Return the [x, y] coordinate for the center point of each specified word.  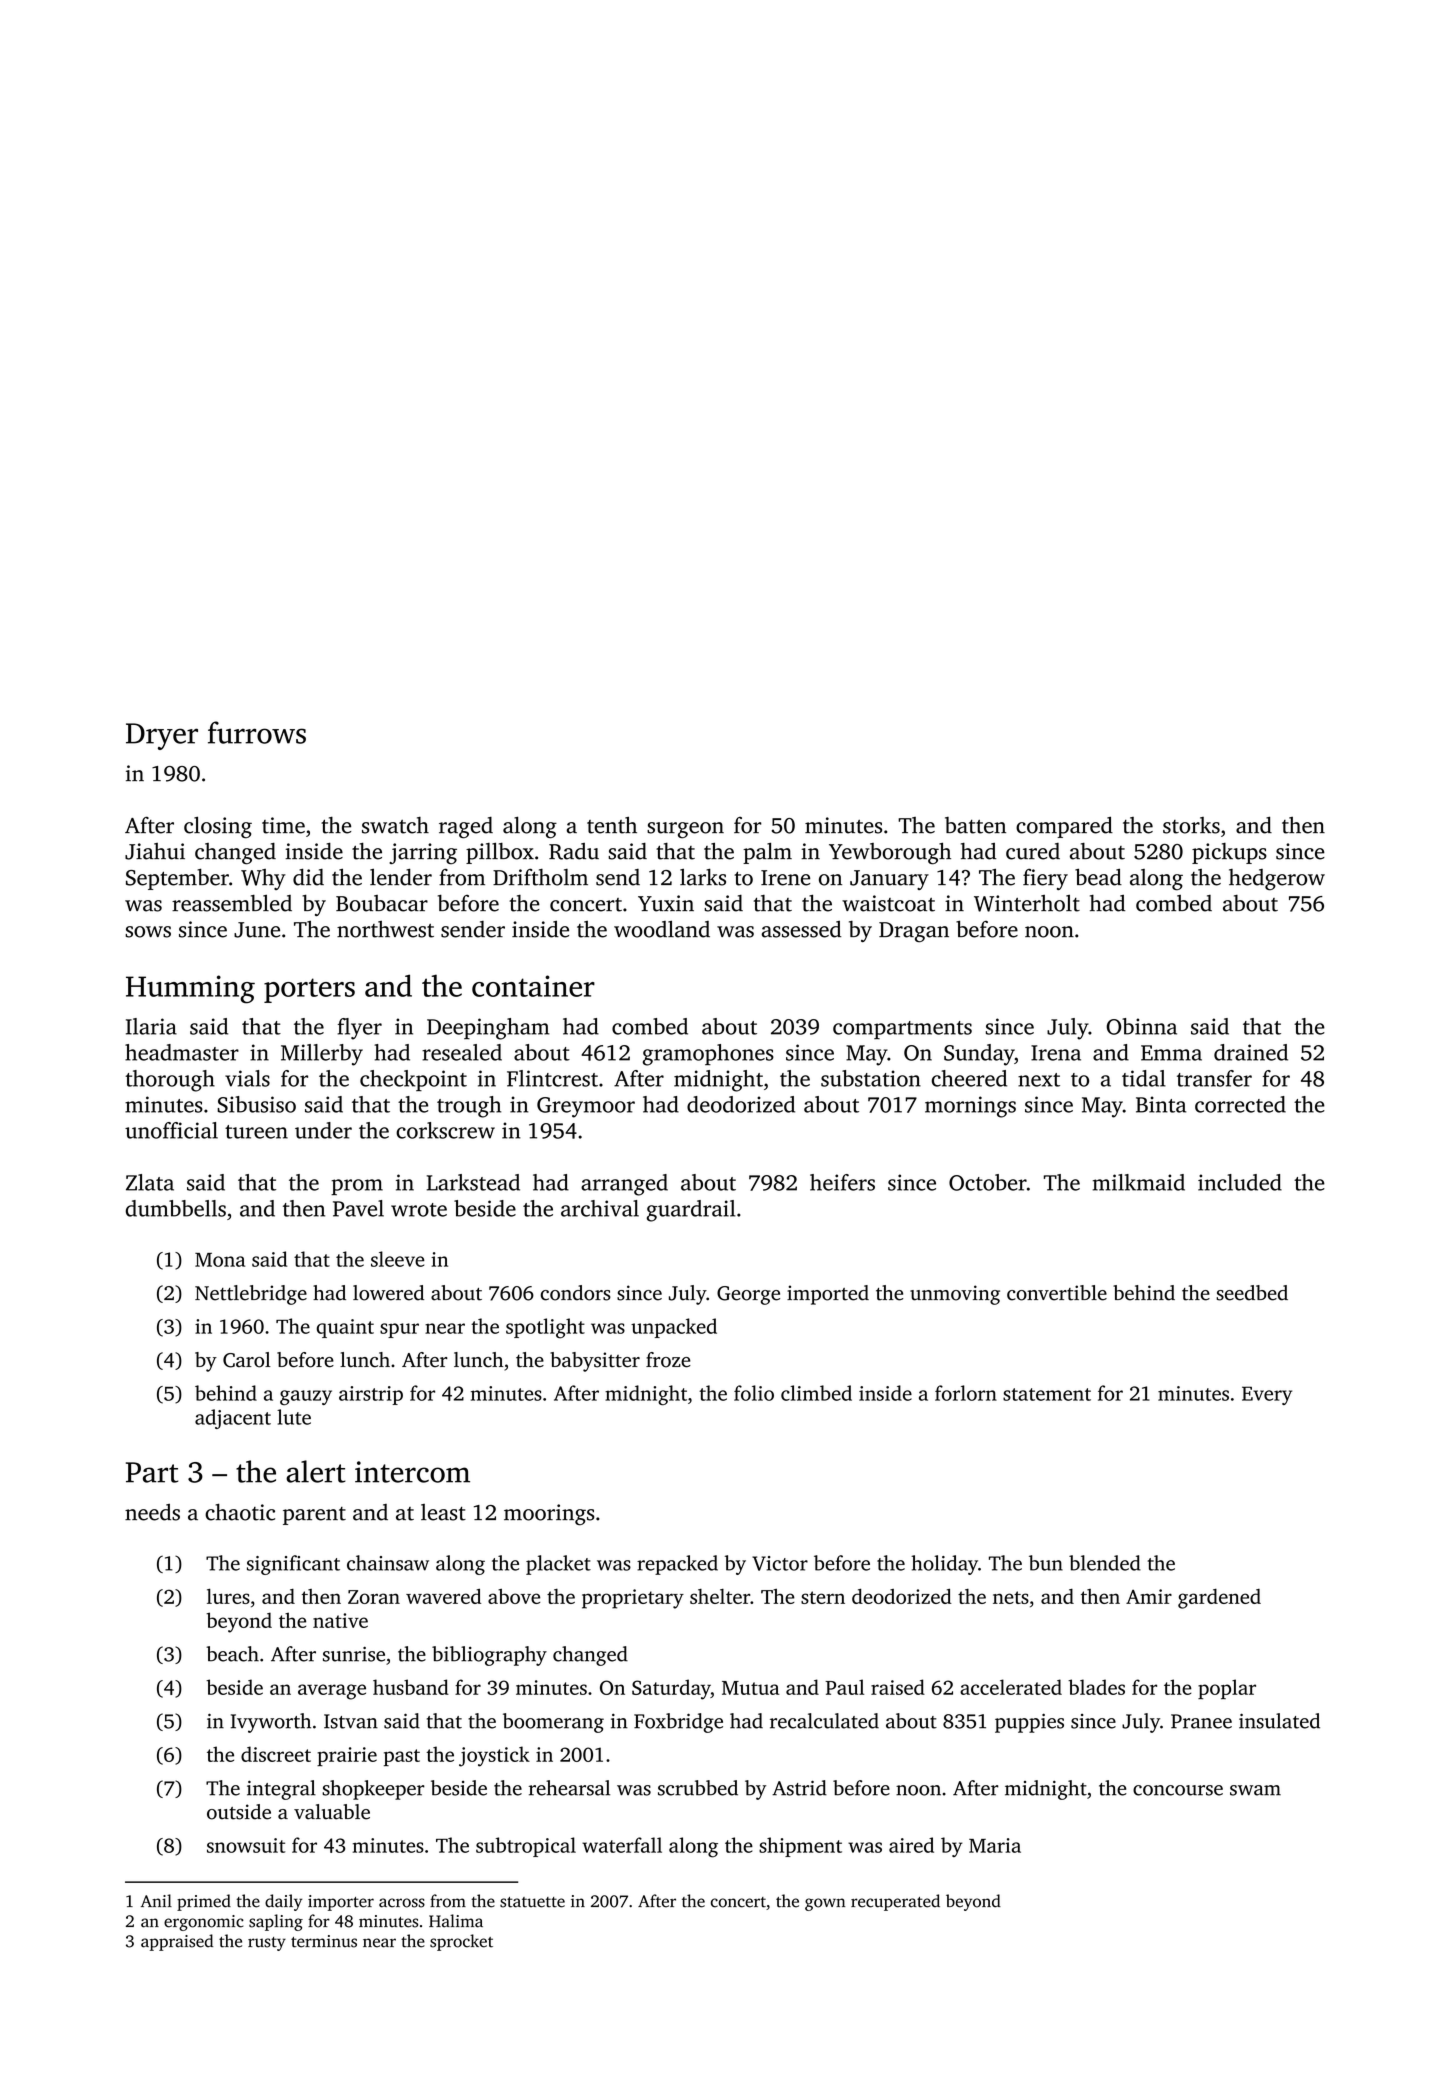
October [988, 1182]
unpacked [674, 1328]
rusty [267, 1944]
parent [314, 1516]
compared [1064, 827]
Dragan [914, 932]
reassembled [232, 903]
